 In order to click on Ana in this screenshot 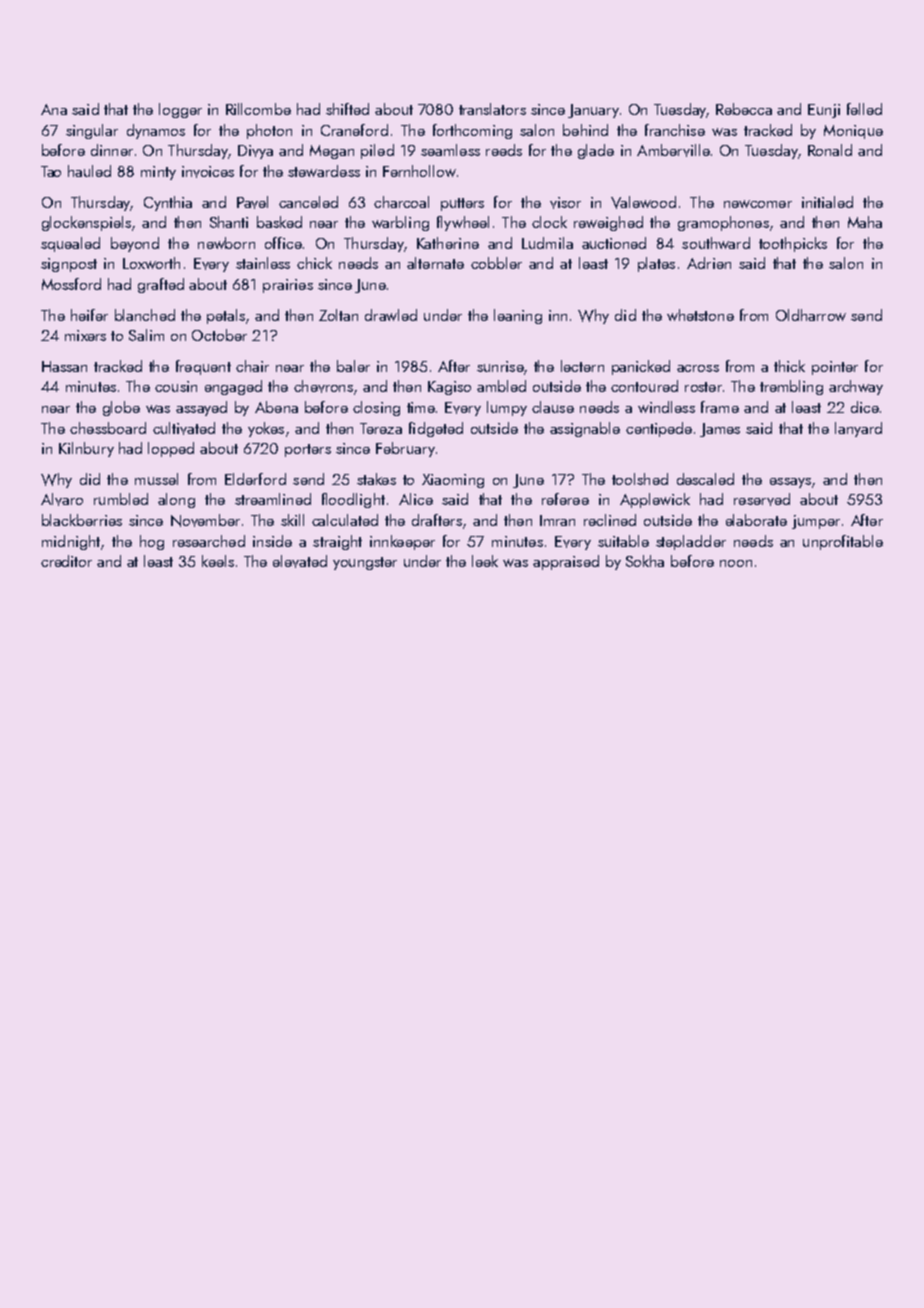, I will do `click(54, 109)`.
